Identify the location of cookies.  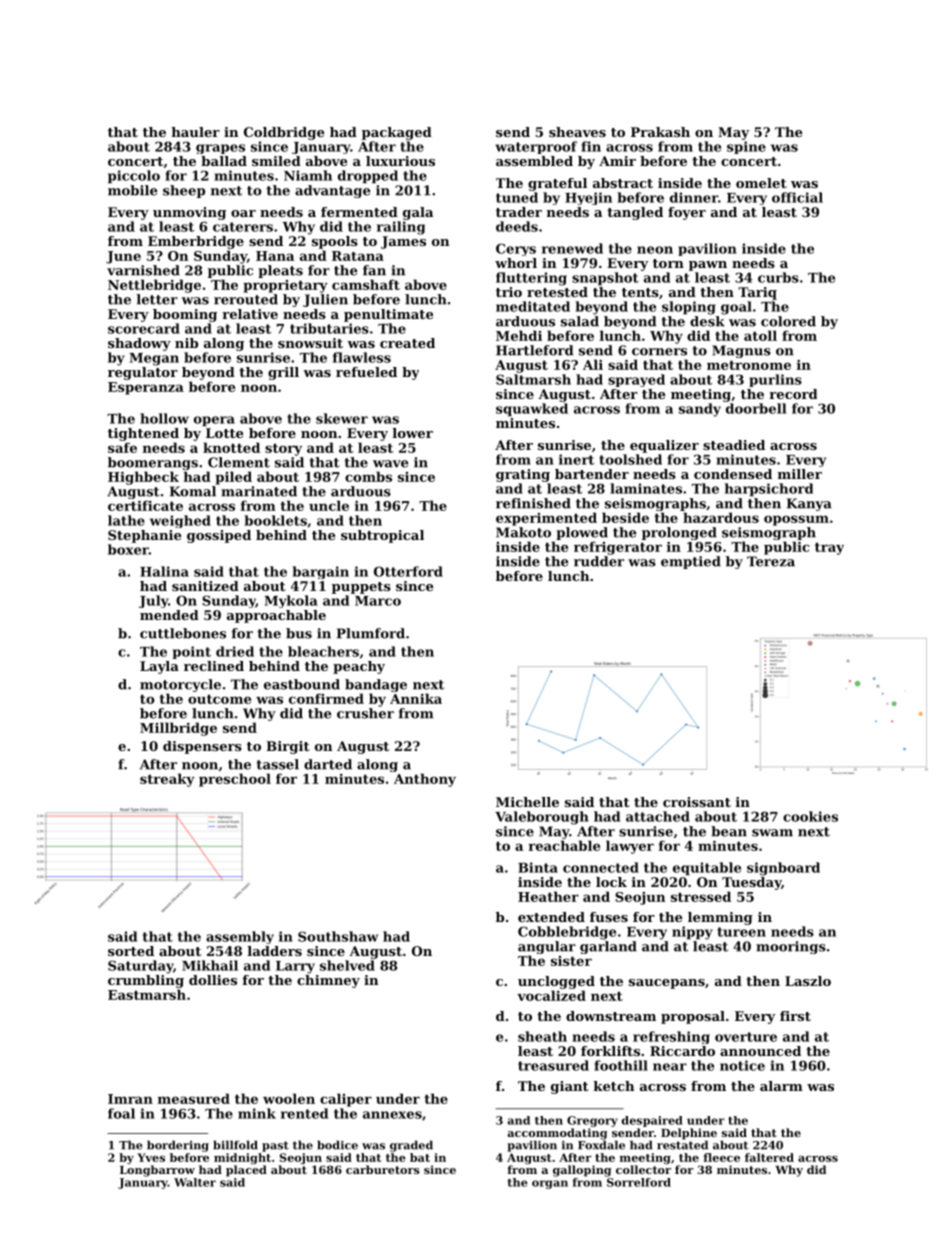
(810, 816).
